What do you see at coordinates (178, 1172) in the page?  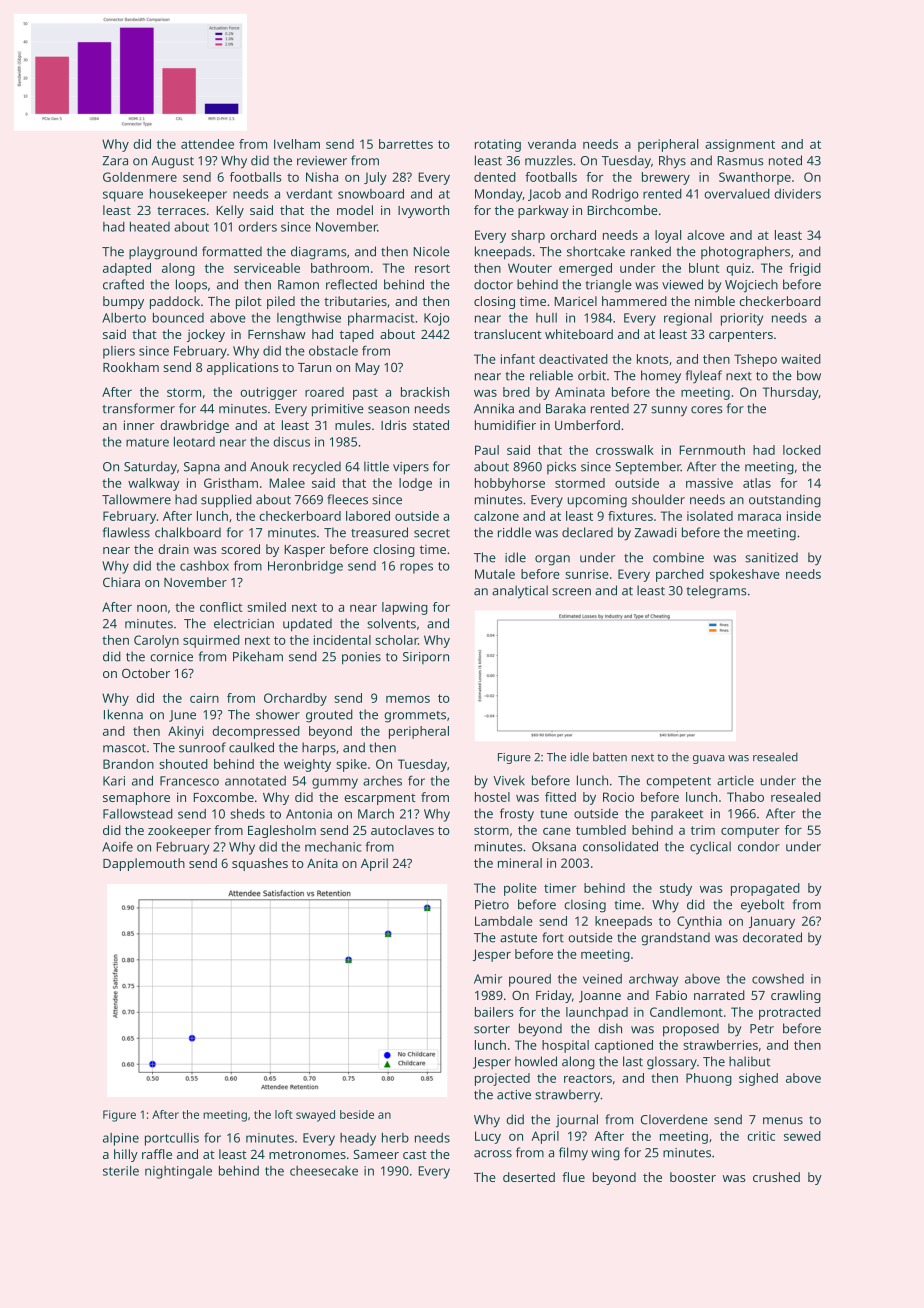 I see `nightingale` at bounding box center [178, 1172].
